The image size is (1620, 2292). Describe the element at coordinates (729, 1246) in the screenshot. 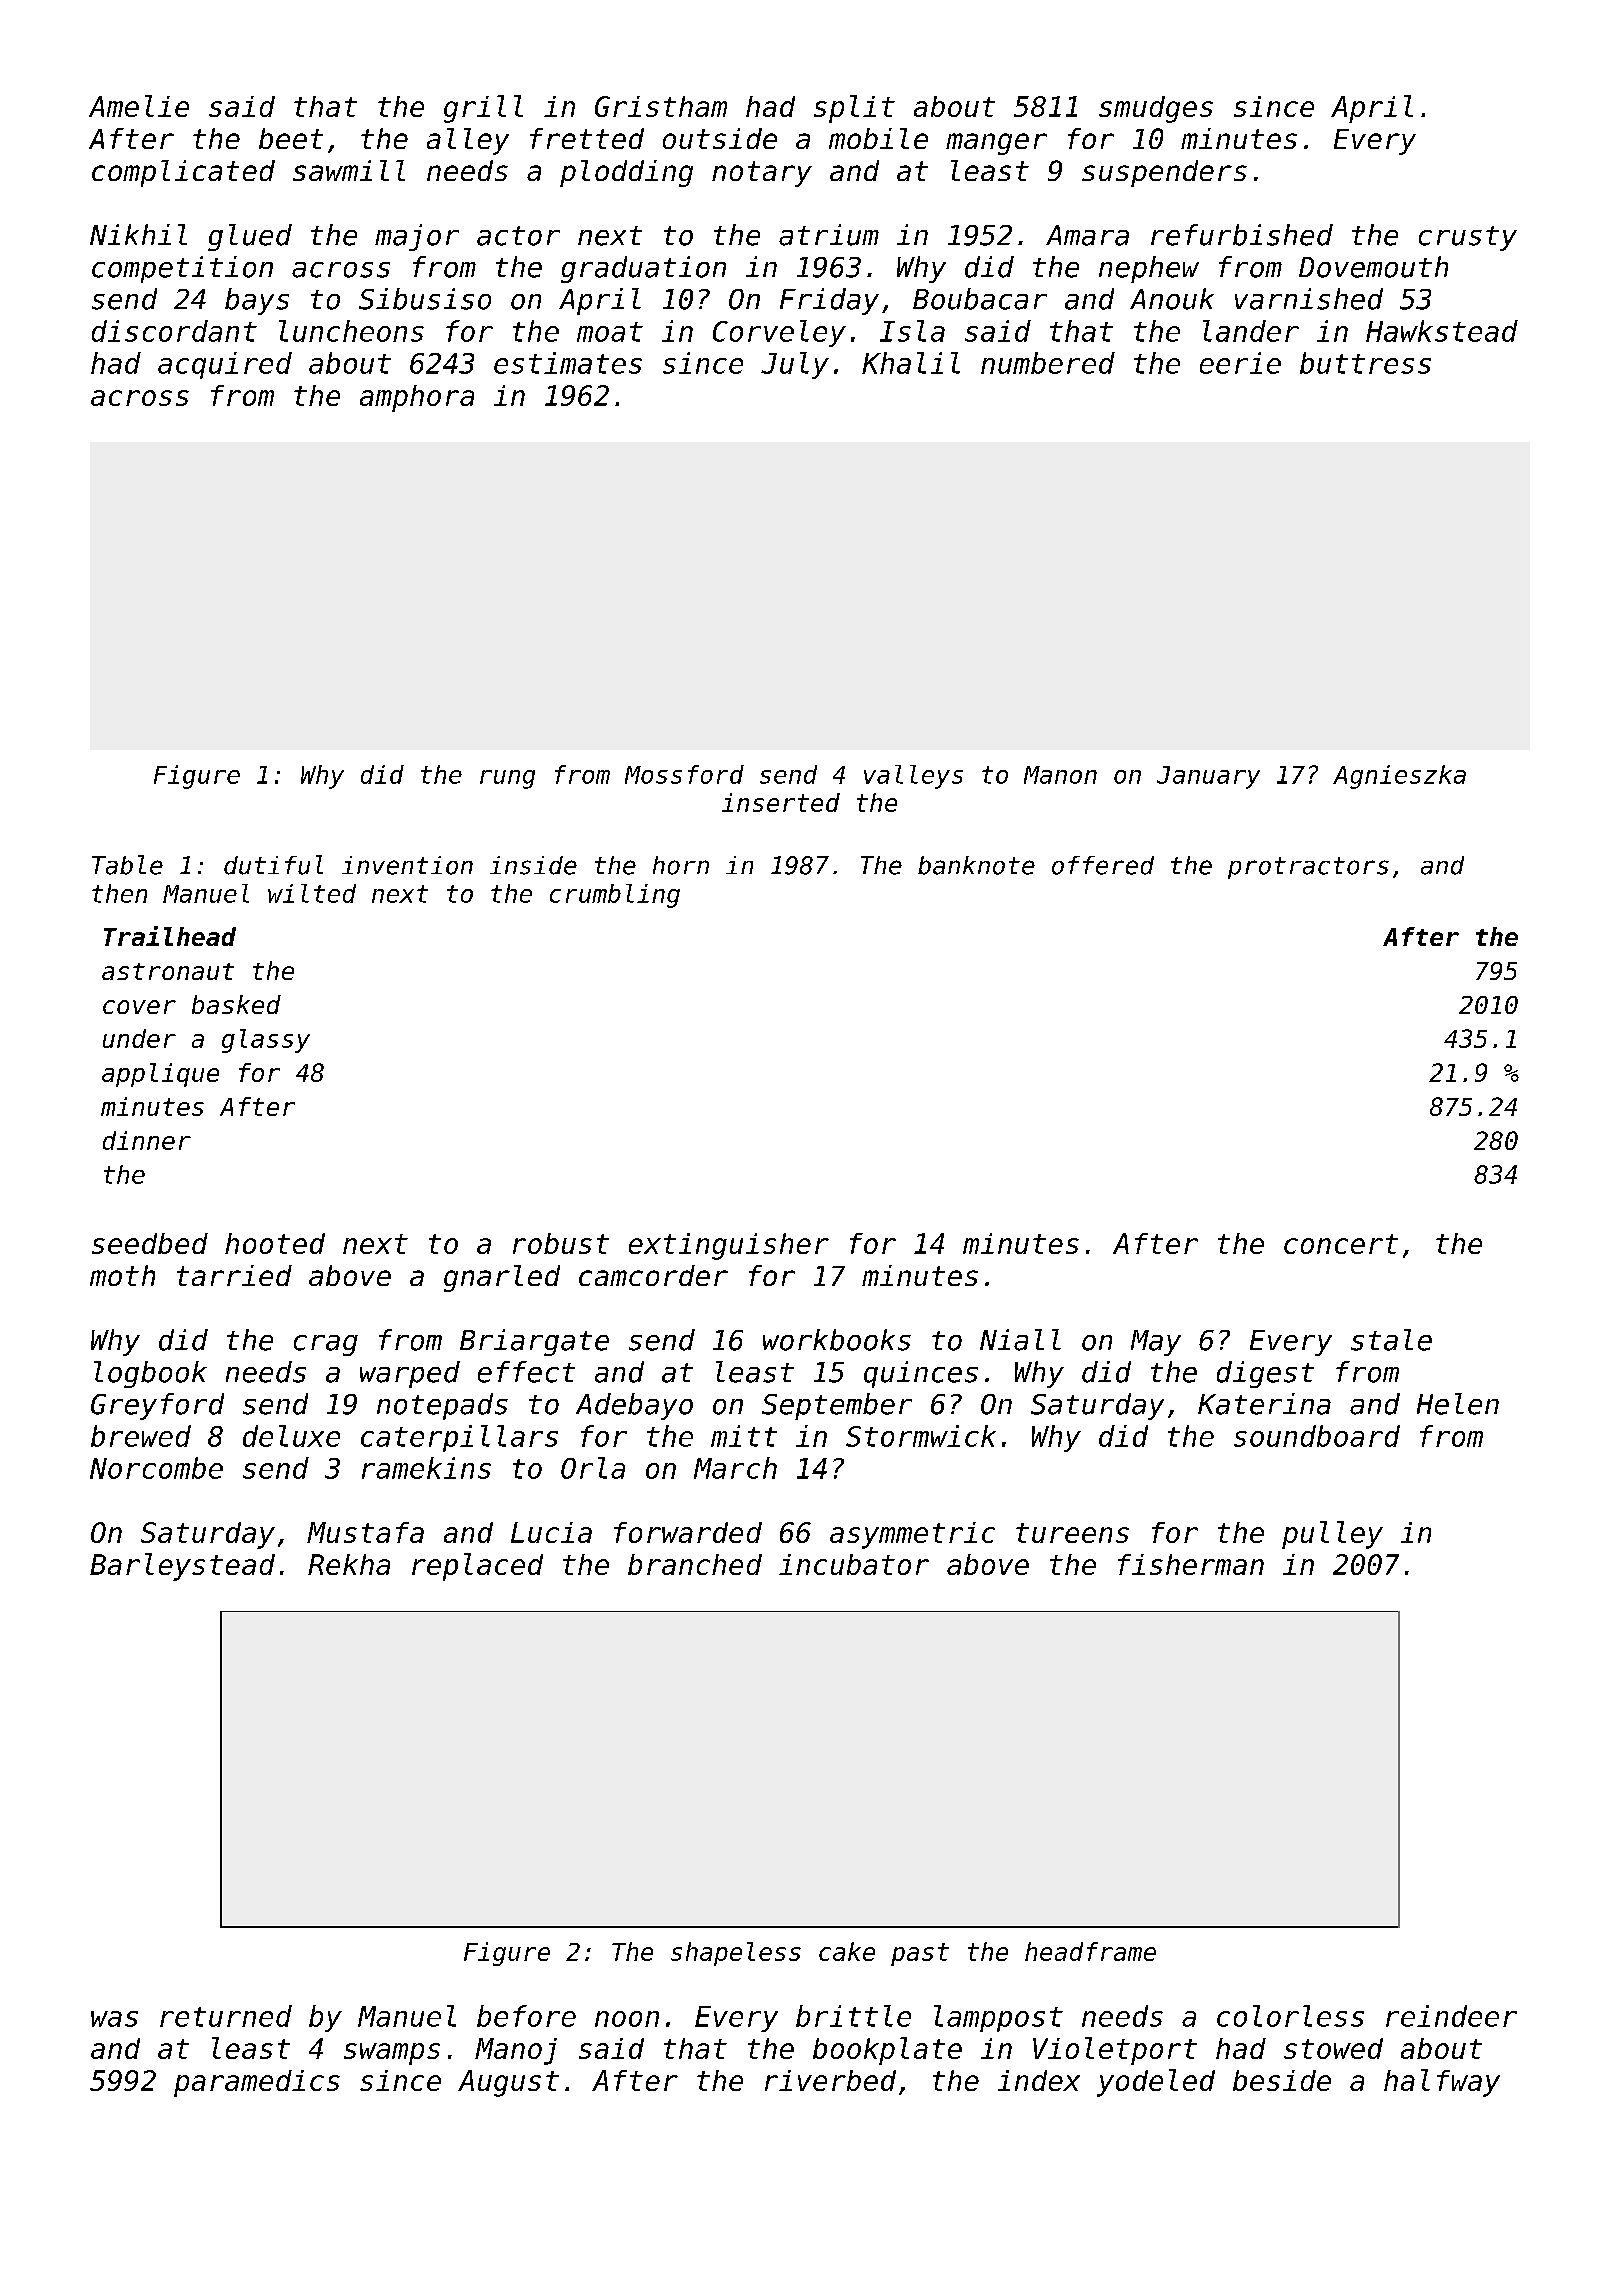

I see `extinguisher` at that location.
